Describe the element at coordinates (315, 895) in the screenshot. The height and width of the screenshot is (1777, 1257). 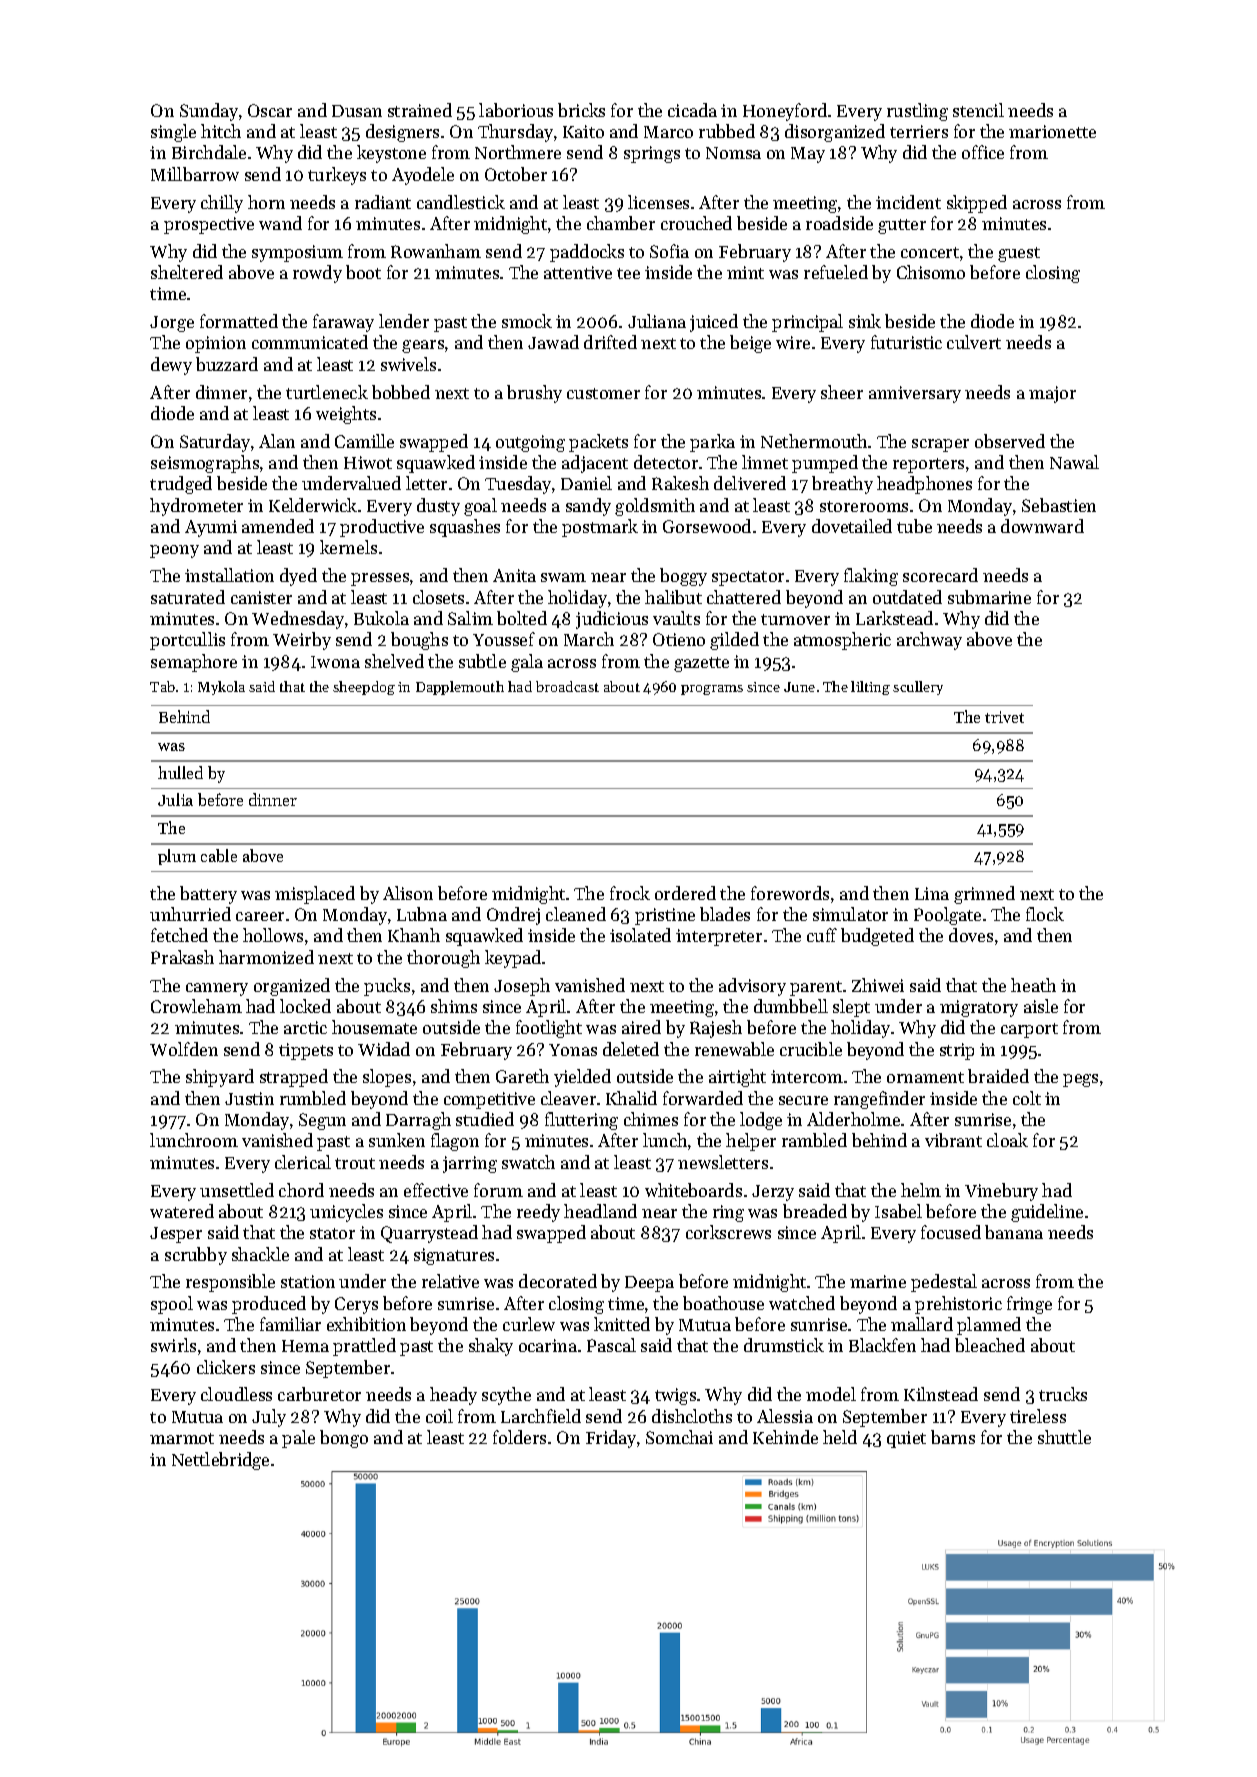
I see `misplaced` at that location.
